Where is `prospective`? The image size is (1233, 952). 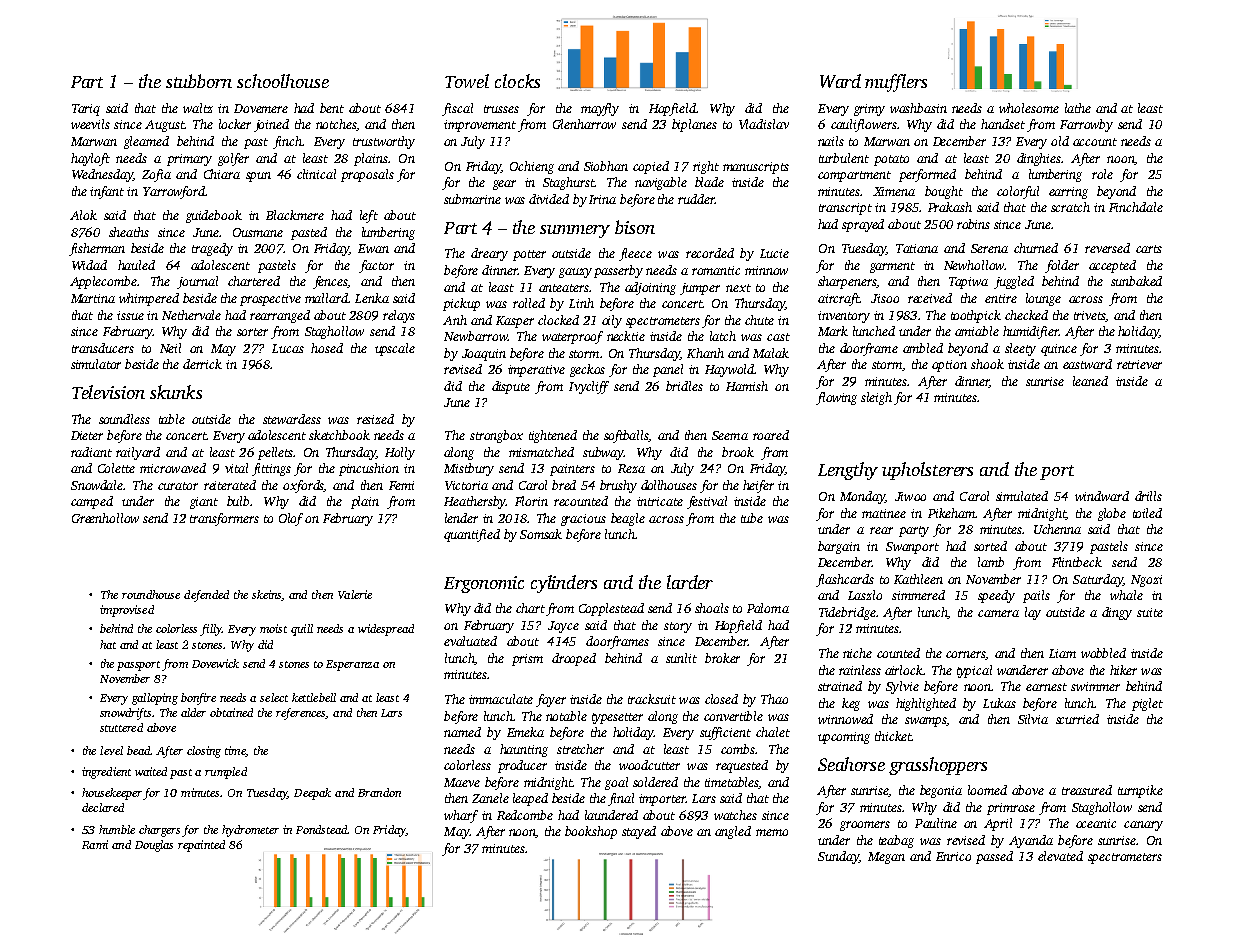
prospective is located at coordinates (270, 300).
